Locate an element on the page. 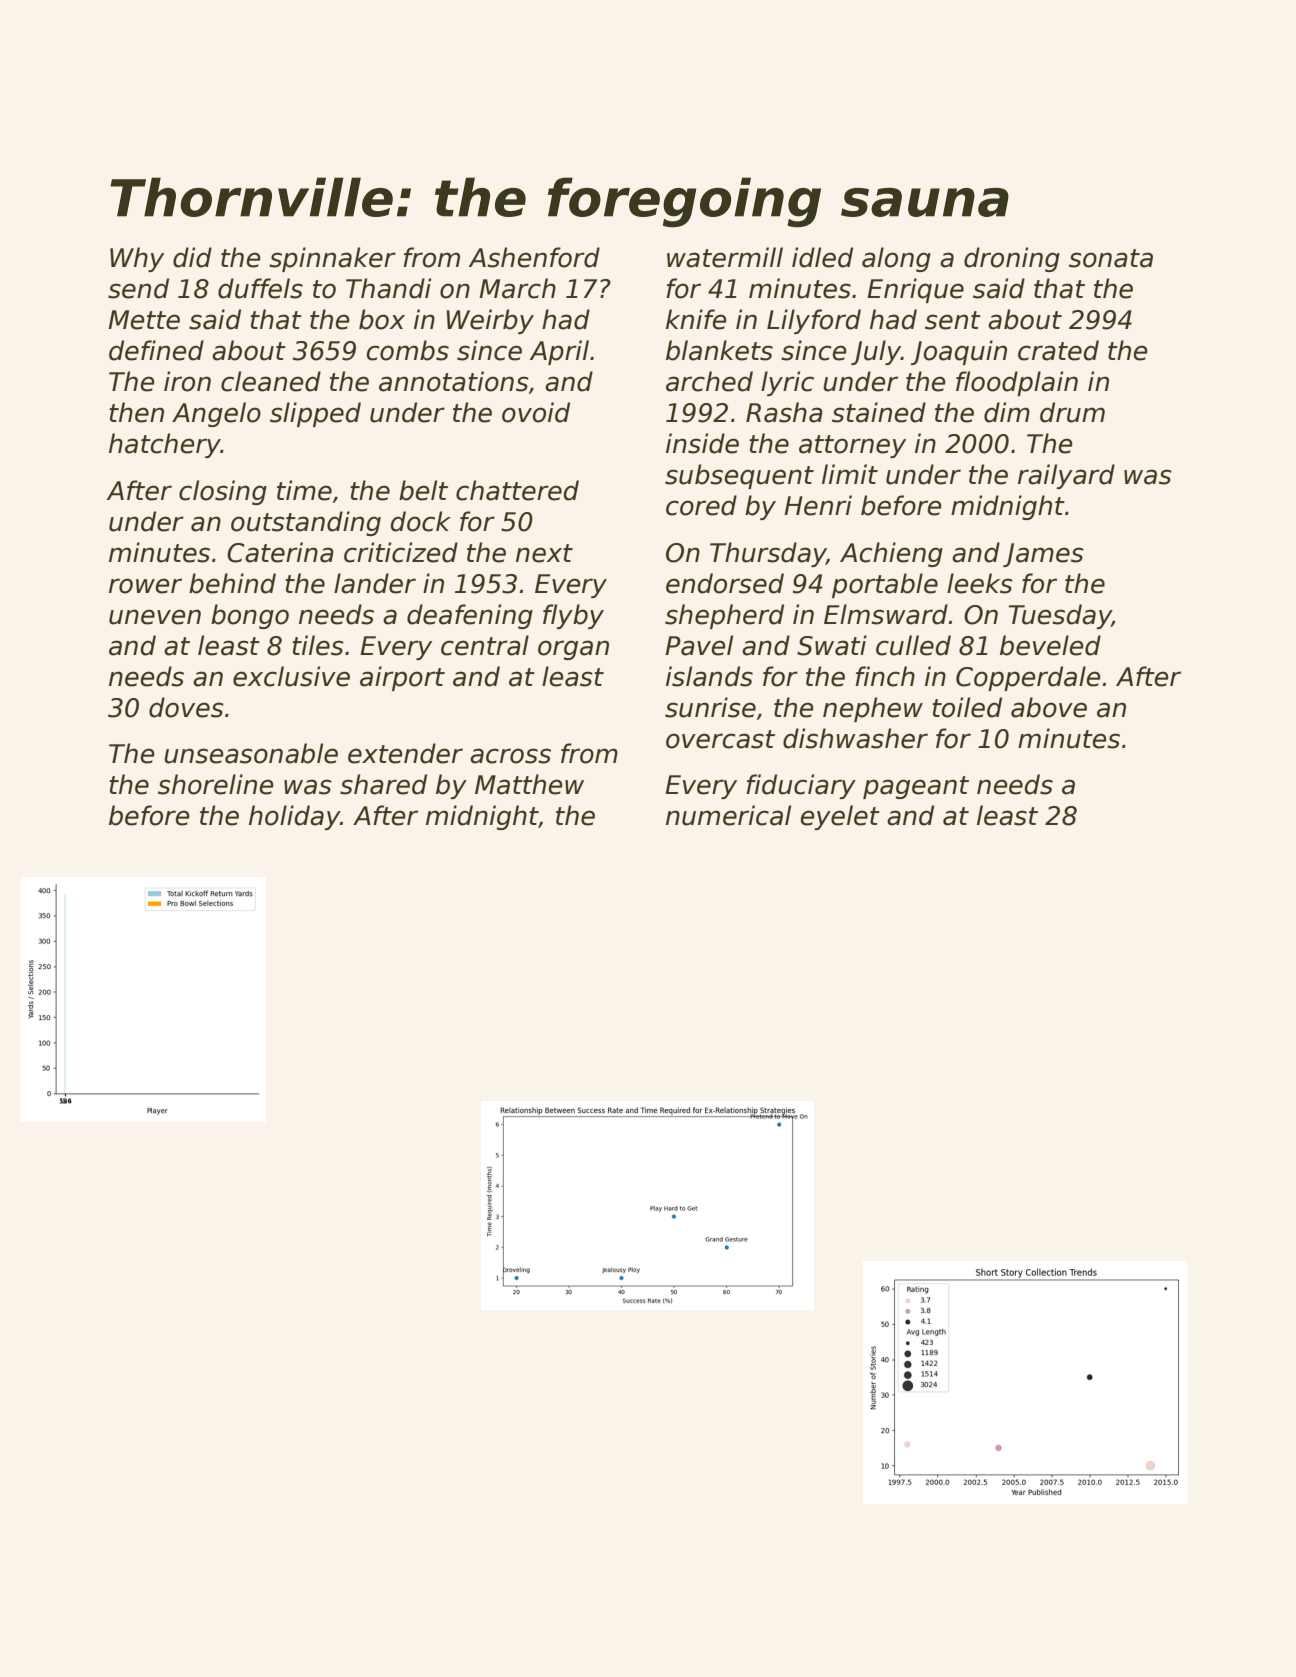 The width and height of the image is (1296, 1677). Henri is located at coordinates (818, 505).
